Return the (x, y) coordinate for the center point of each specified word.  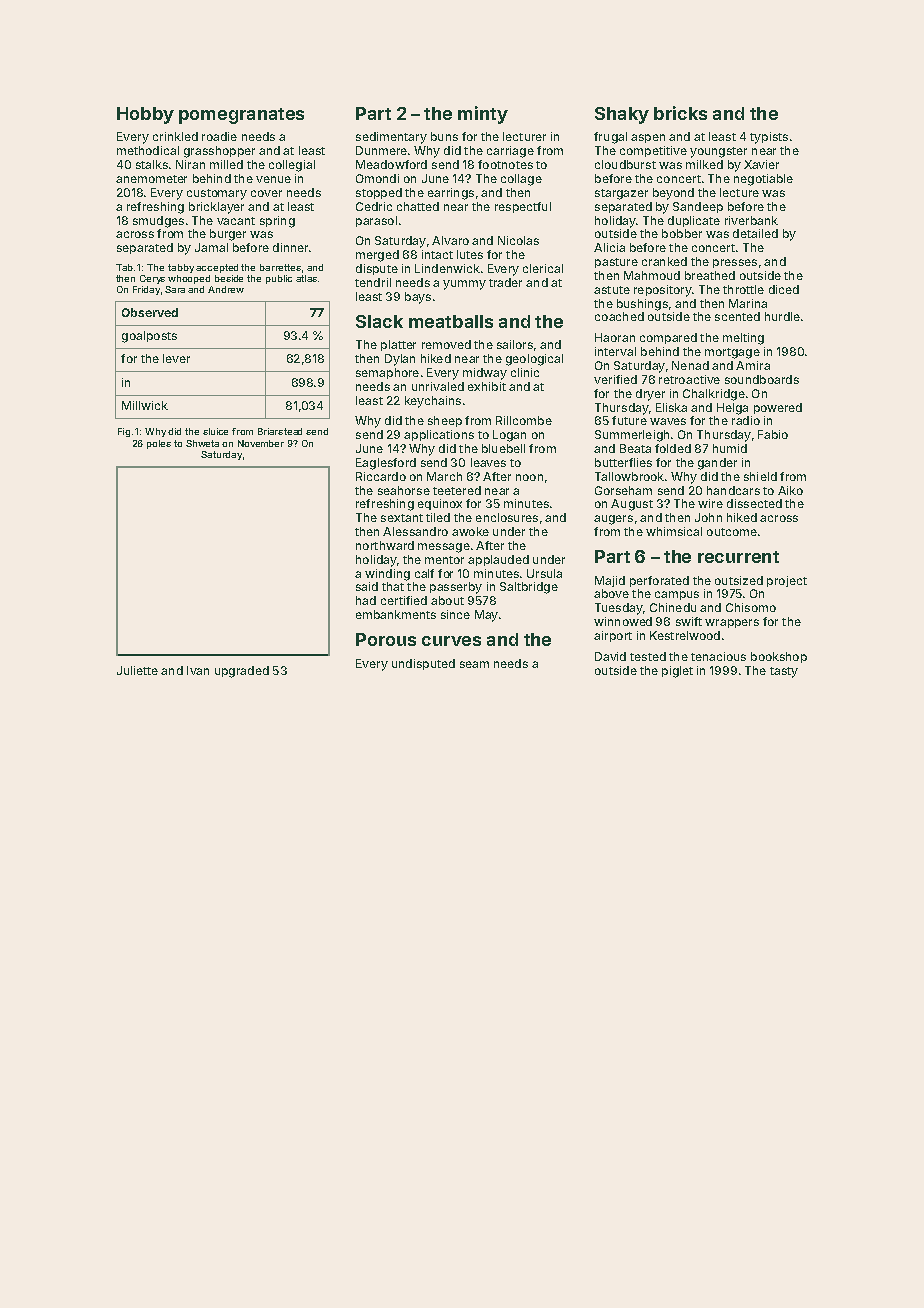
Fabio (773, 434)
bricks (680, 113)
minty (483, 115)
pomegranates (241, 116)
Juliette (137, 670)
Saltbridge (529, 588)
